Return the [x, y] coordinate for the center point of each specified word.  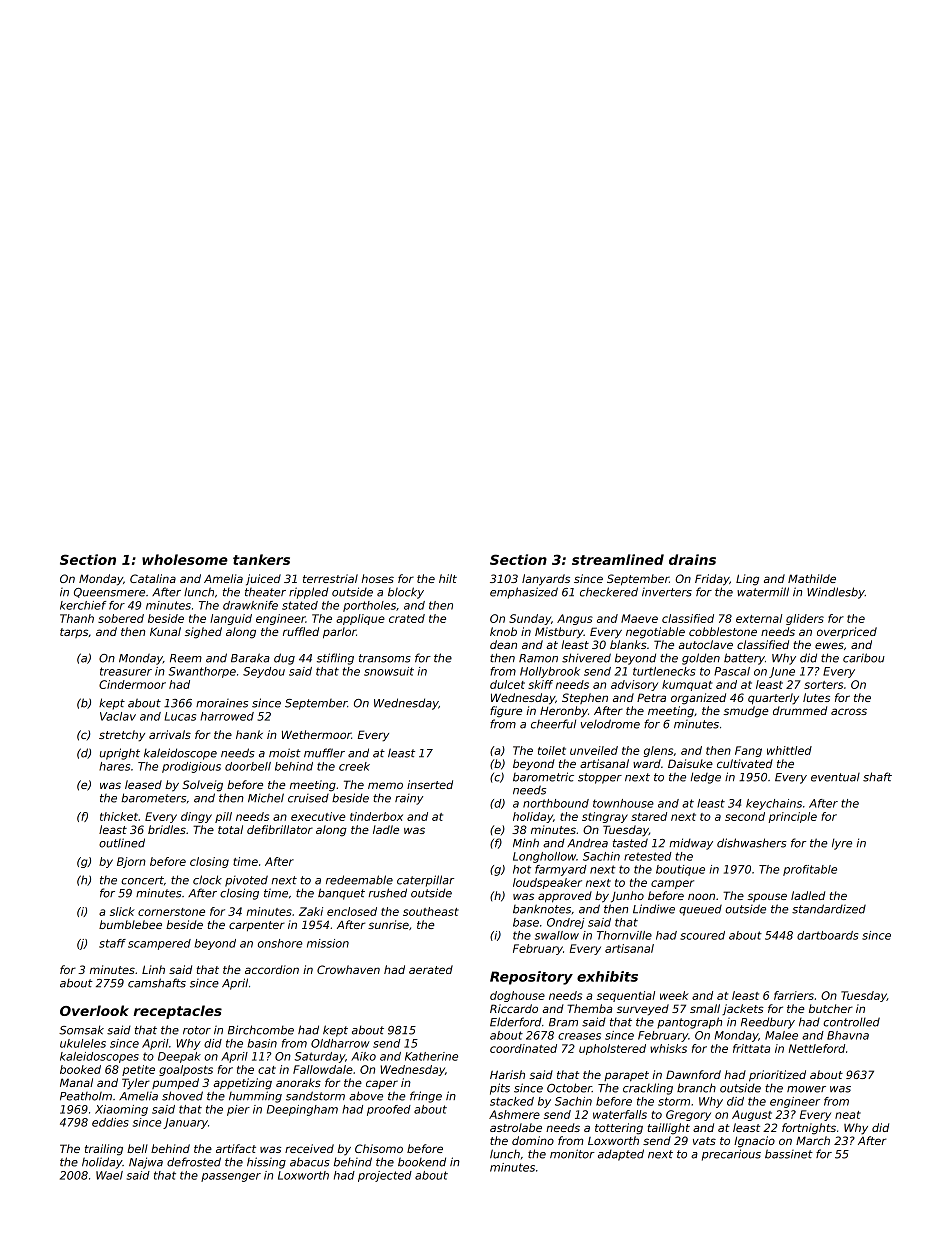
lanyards [546, 580]
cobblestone [723, 631]
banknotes [542, 909]
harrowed [227, 716]
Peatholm [86, 1096]
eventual [835, 777]
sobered [121, 618]
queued [700, 910]
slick [122, 911]
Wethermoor [316, 734]
